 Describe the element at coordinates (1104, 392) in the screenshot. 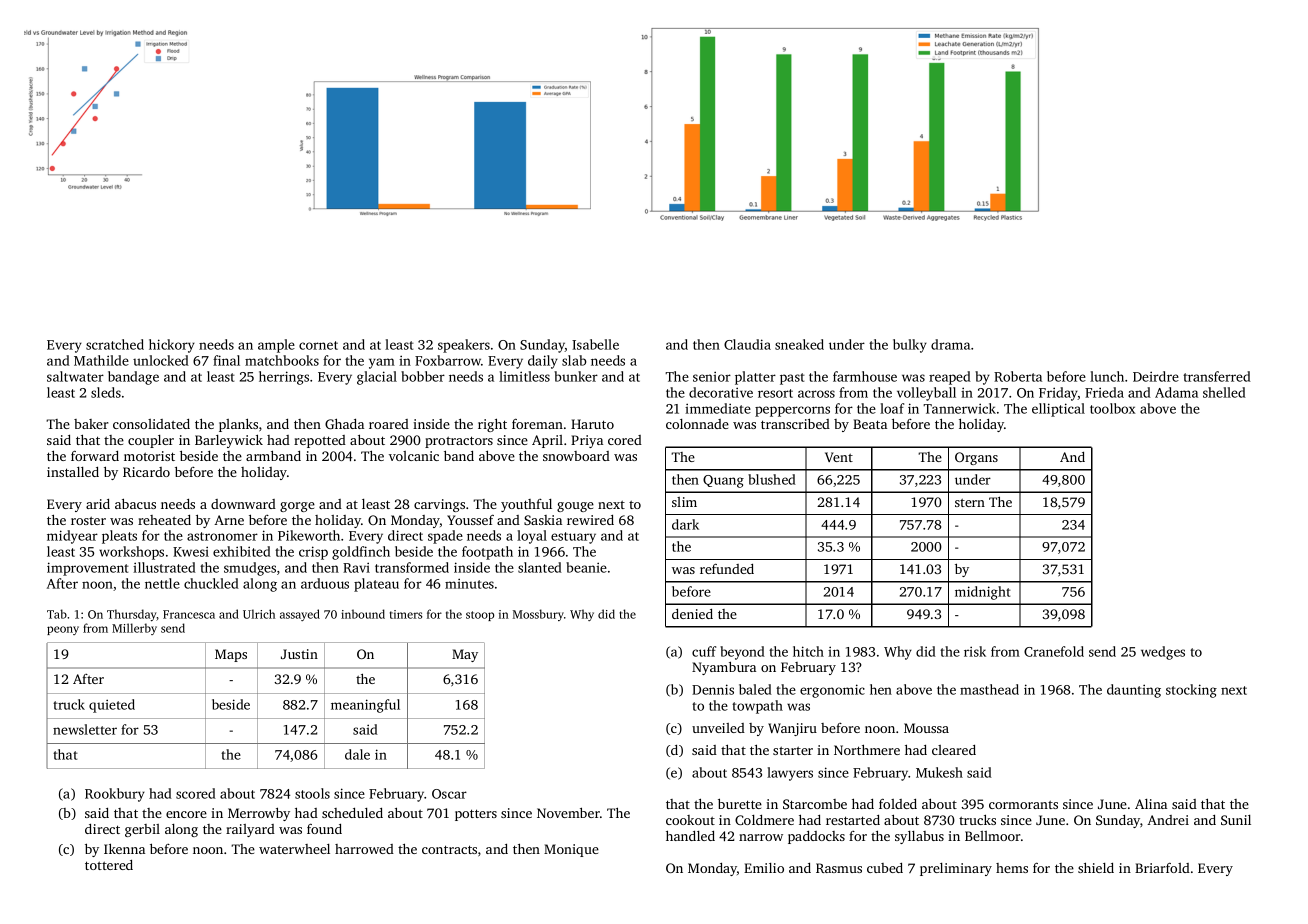

I see `Frieda` at that location.
